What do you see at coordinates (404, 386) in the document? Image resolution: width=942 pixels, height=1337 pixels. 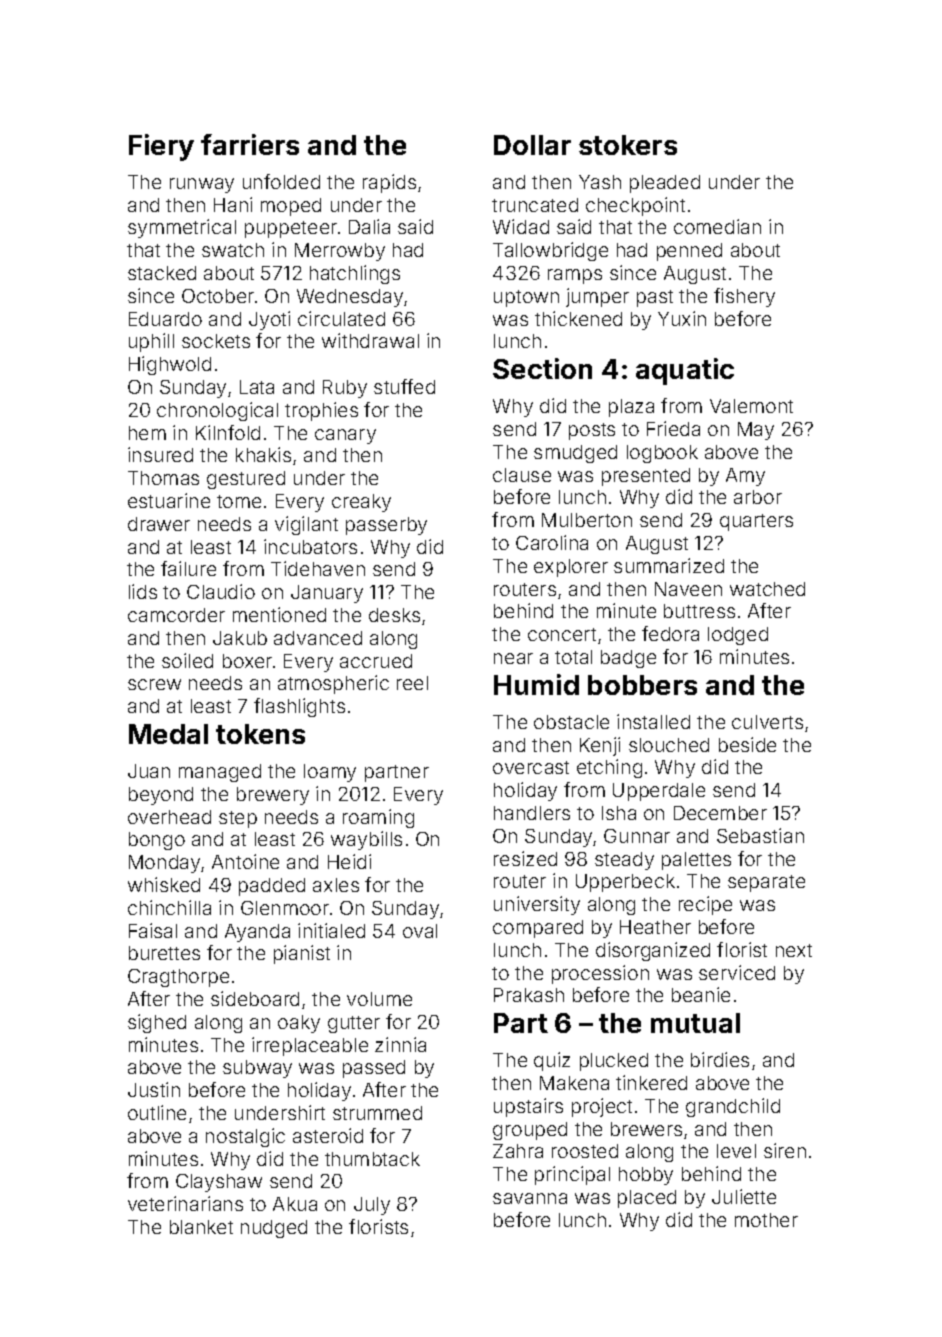 I see `stuffed` at bounding box center [404, 386].
